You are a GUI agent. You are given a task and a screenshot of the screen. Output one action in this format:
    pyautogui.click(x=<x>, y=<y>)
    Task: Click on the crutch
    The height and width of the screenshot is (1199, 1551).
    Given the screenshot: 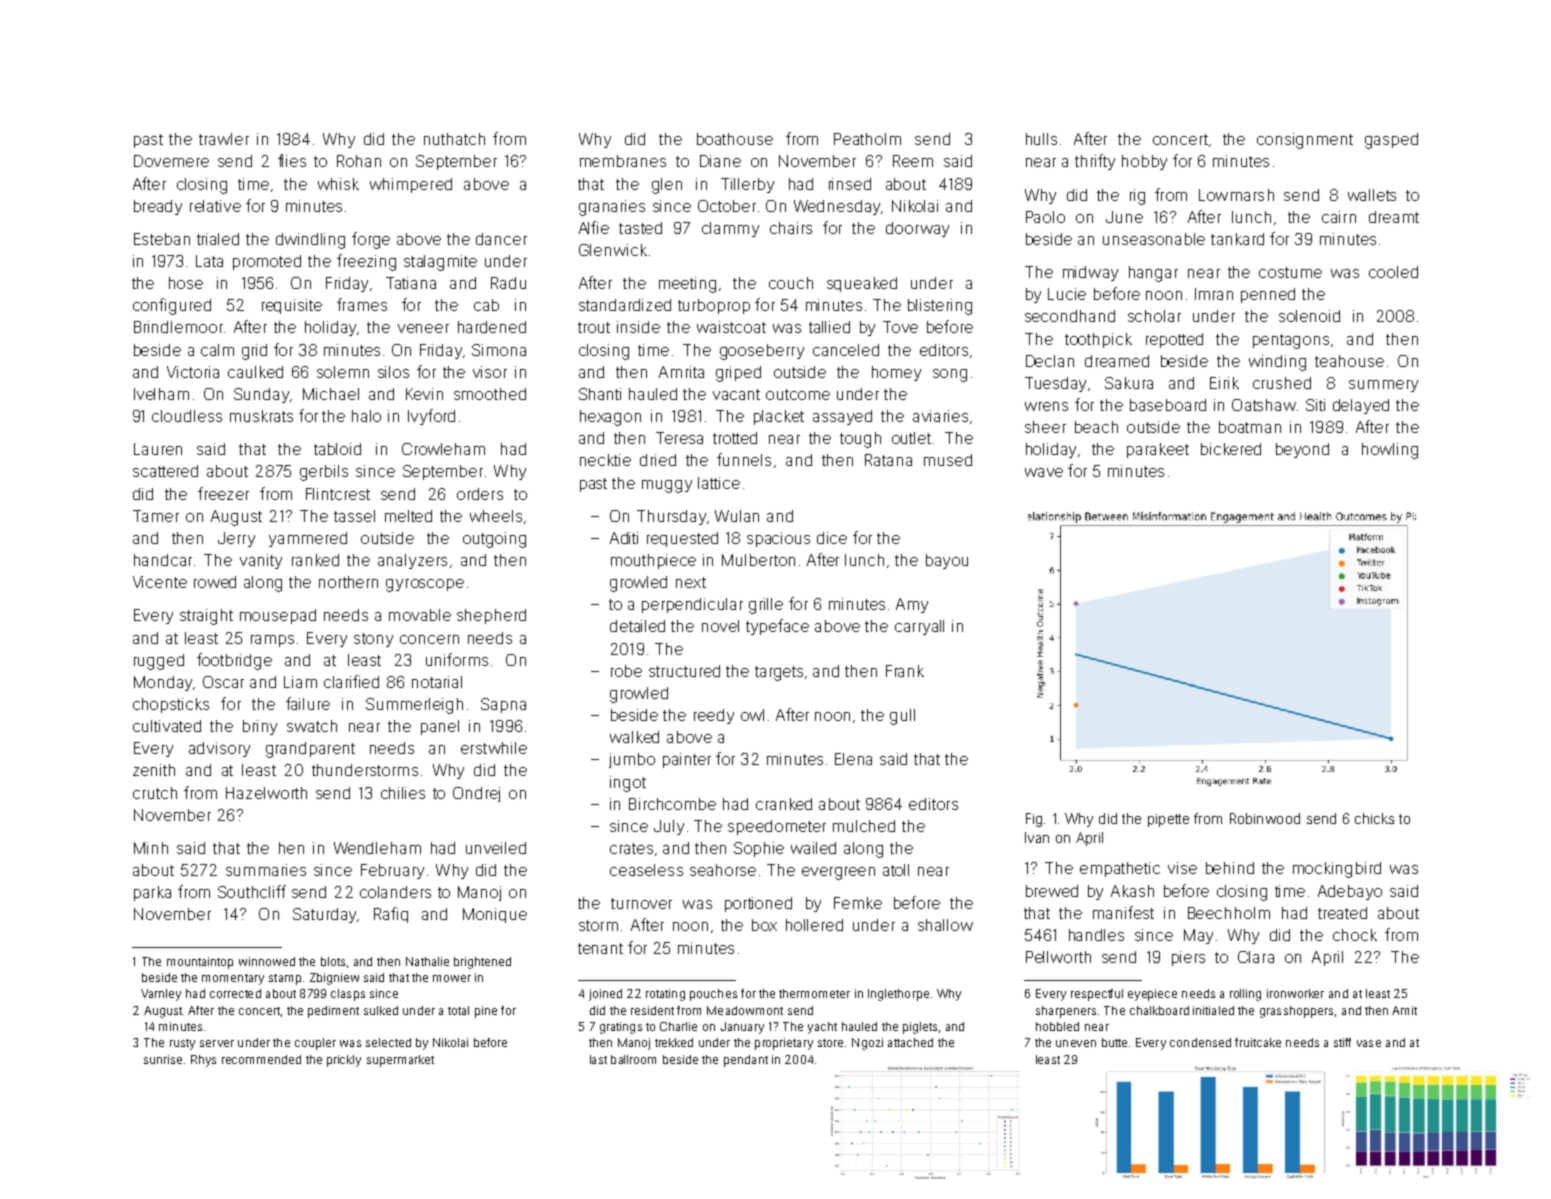 What is the action you would take?
    pyautogui.click(x=155, y=793)
